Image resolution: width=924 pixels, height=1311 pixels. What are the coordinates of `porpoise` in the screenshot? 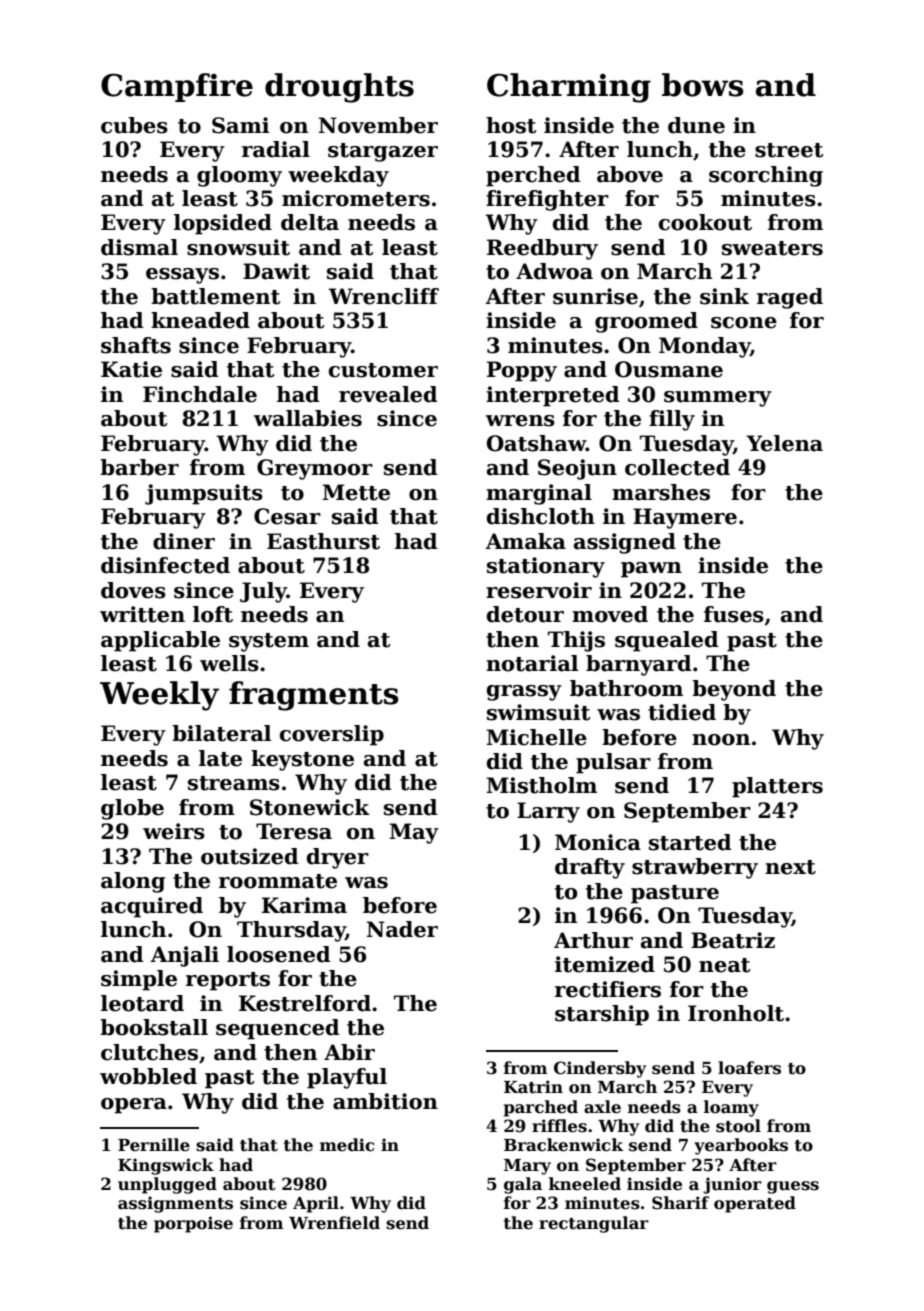 It's located at (193, 1224).
